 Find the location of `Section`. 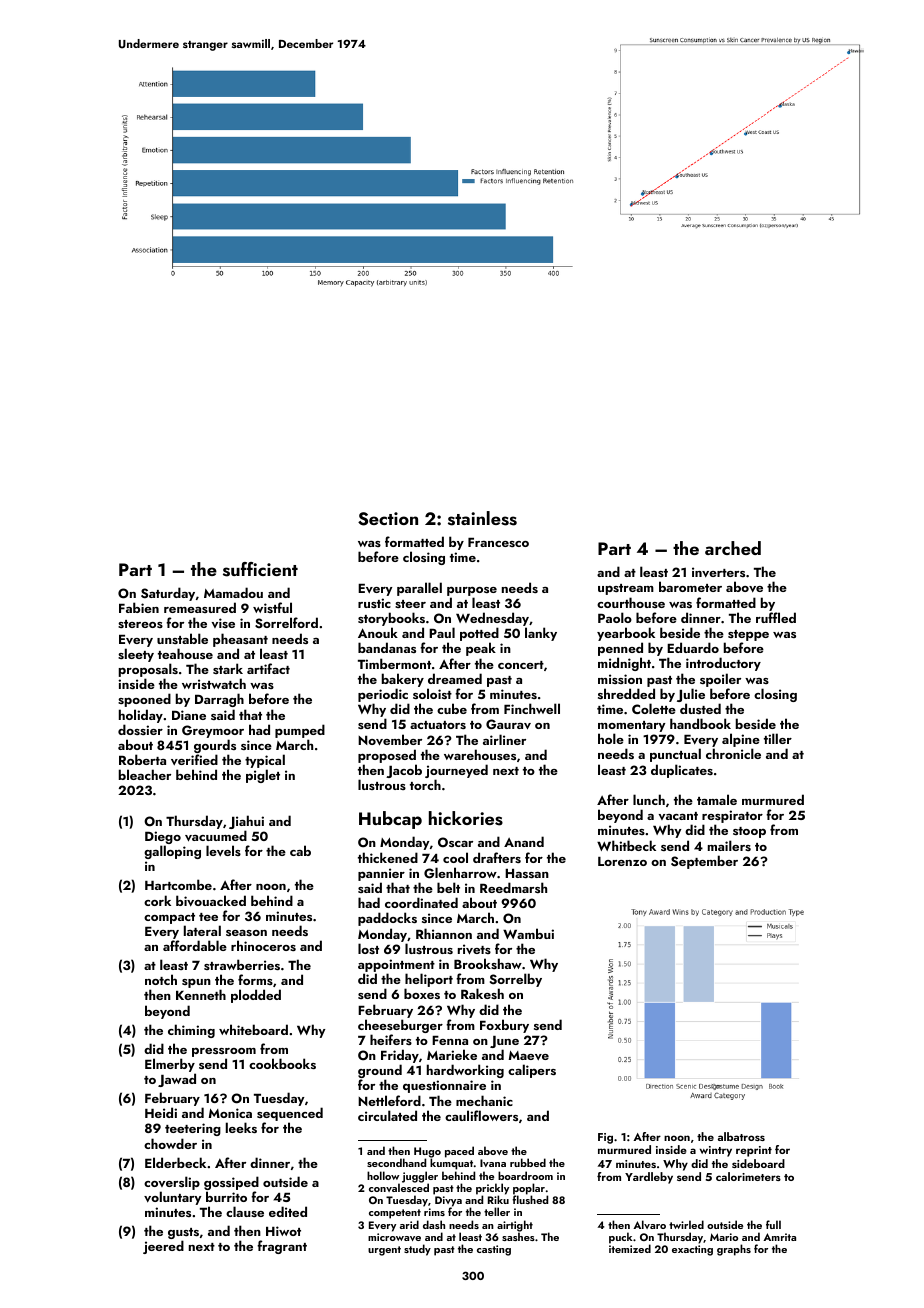

Section is located at coordinates (388, 519).
